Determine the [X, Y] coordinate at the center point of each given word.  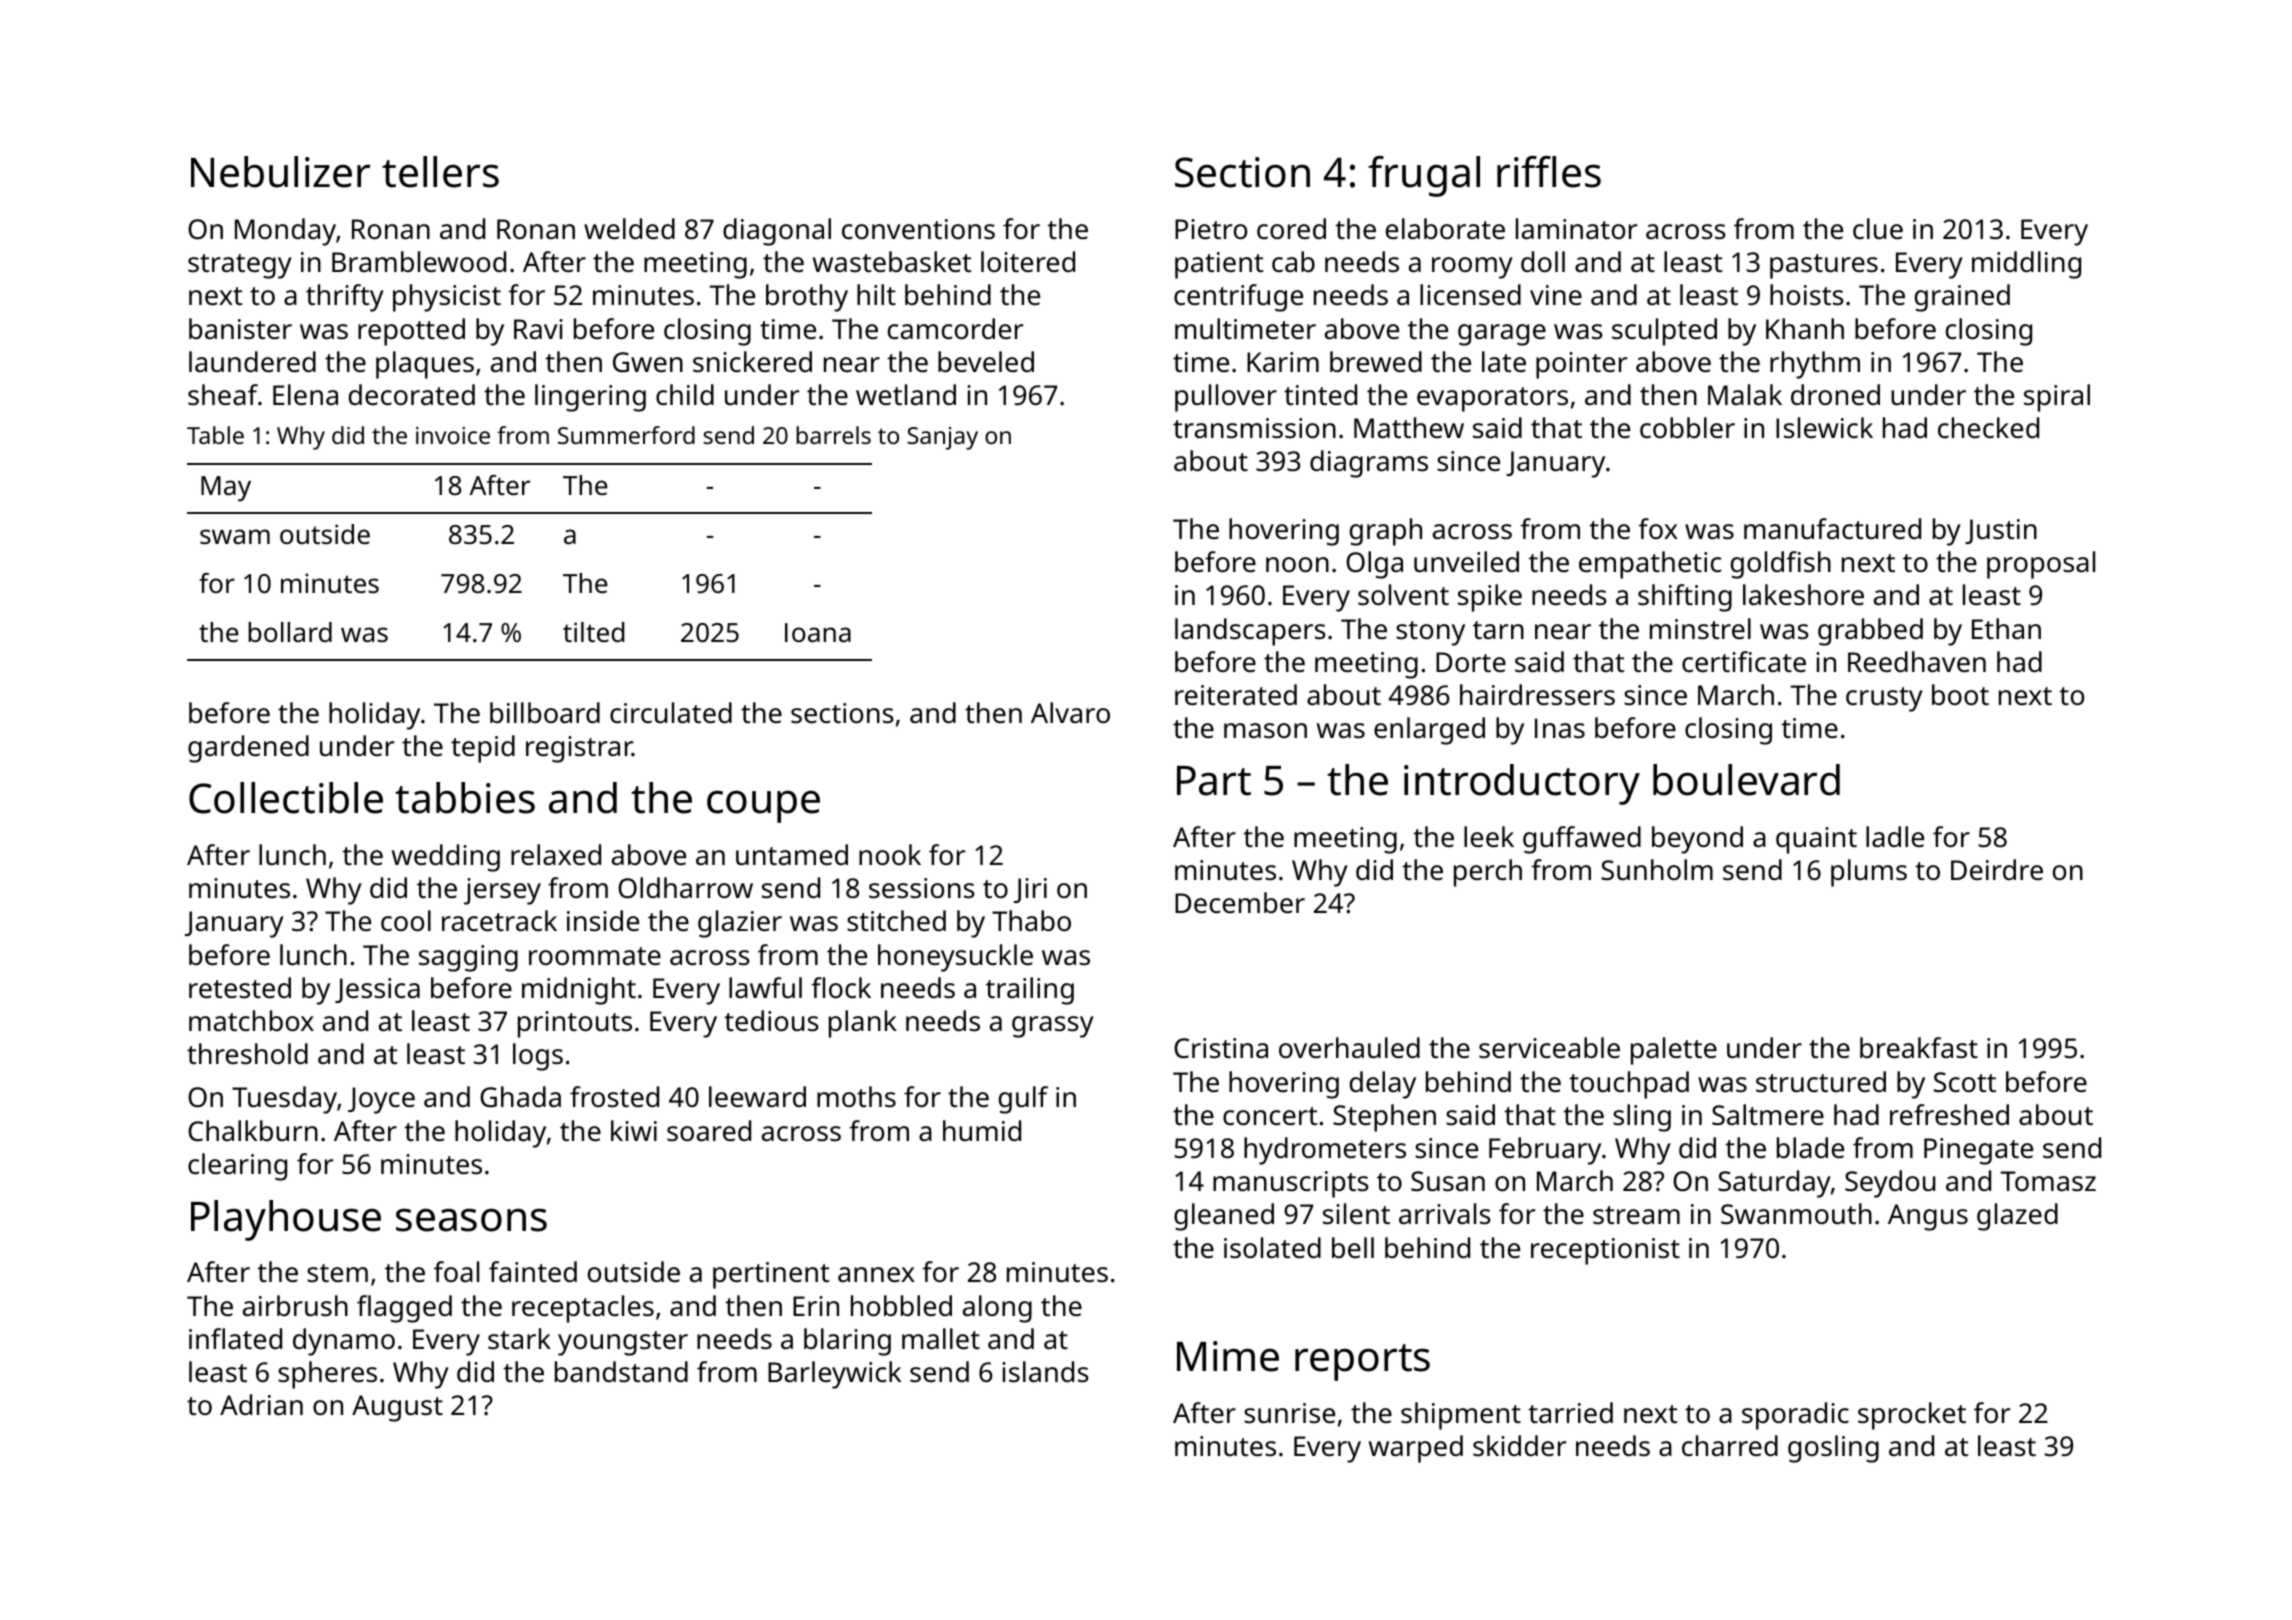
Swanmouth [1796, 1214]
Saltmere [1768, 1114]
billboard [545, 712]
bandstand [621, 1371]
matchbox [251, 1020]
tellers [440, 172]
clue [1878, 229]
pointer [1581, 365]
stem [337, 1273]
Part [1214, 781]
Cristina [1221, 1048]
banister [240, 329]
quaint [1816, 840]
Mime [1228, 1356]
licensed [1470, 295]
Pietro [1211, 229]
